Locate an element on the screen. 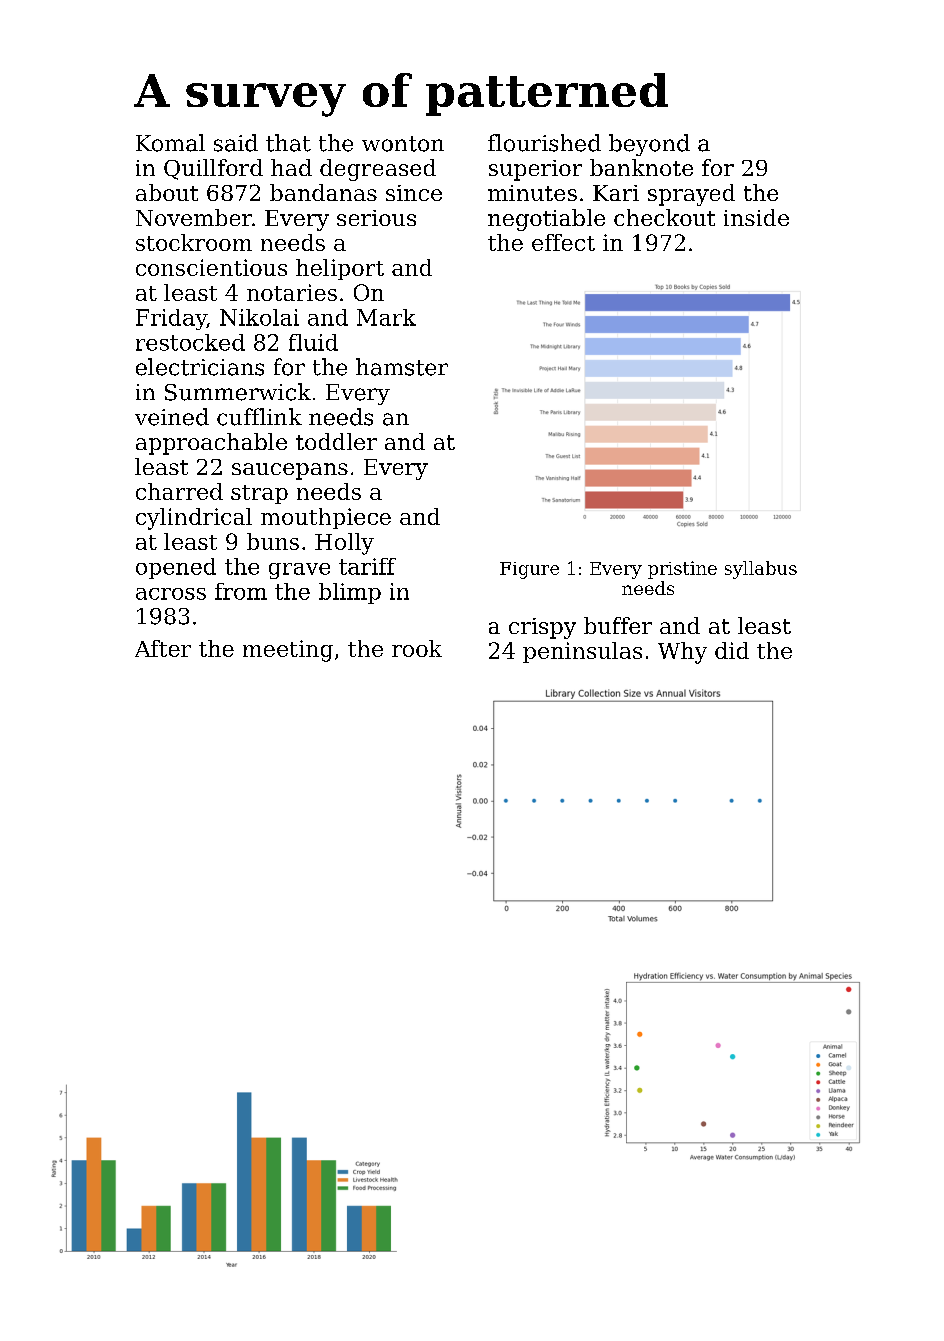 The width and height of the screenshot is (944, 1341). buns is located at coordinates (273, 541).
